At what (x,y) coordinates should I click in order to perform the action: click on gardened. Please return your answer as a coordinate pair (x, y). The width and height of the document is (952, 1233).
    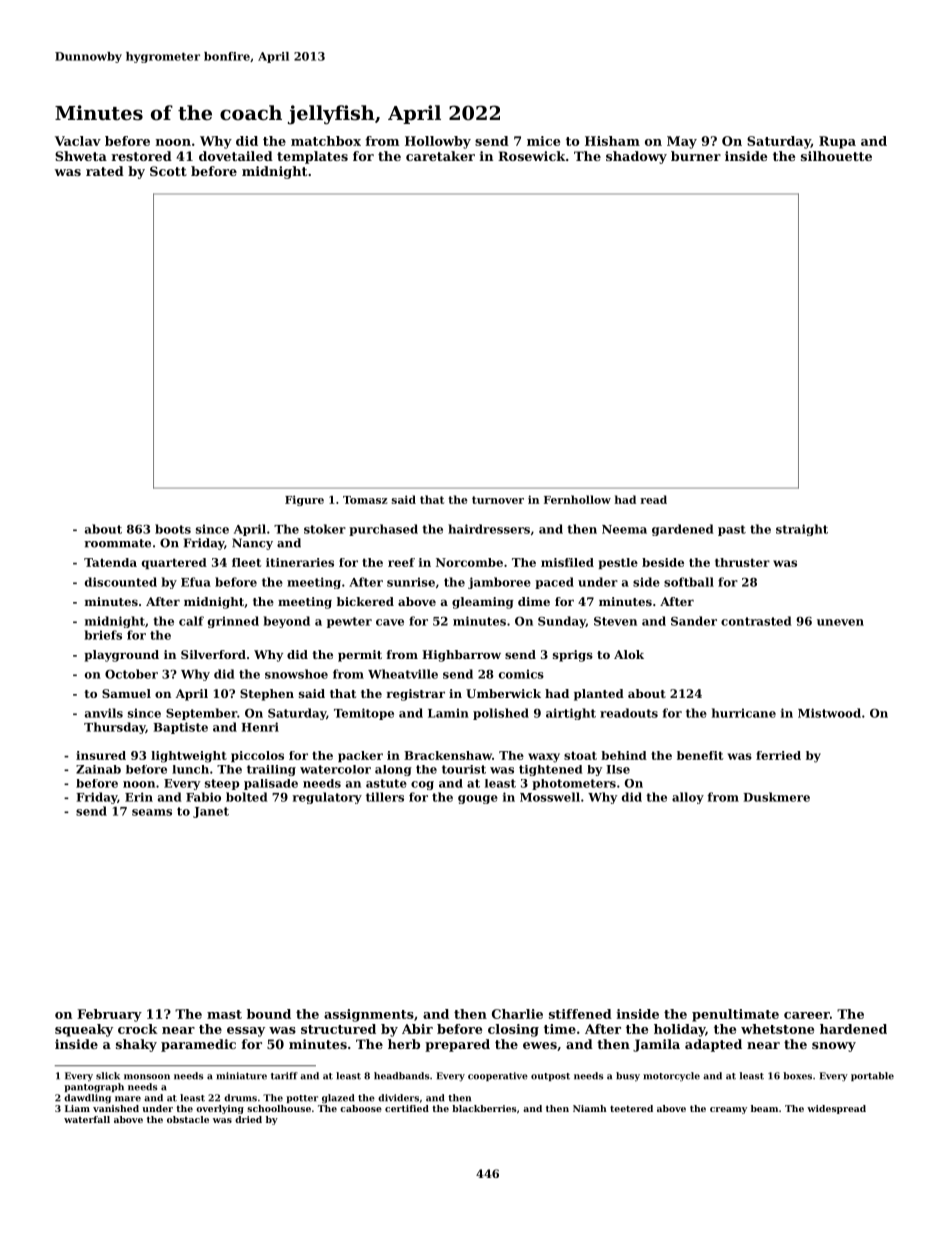
    Looking at the image, I should click on (682, 530).
